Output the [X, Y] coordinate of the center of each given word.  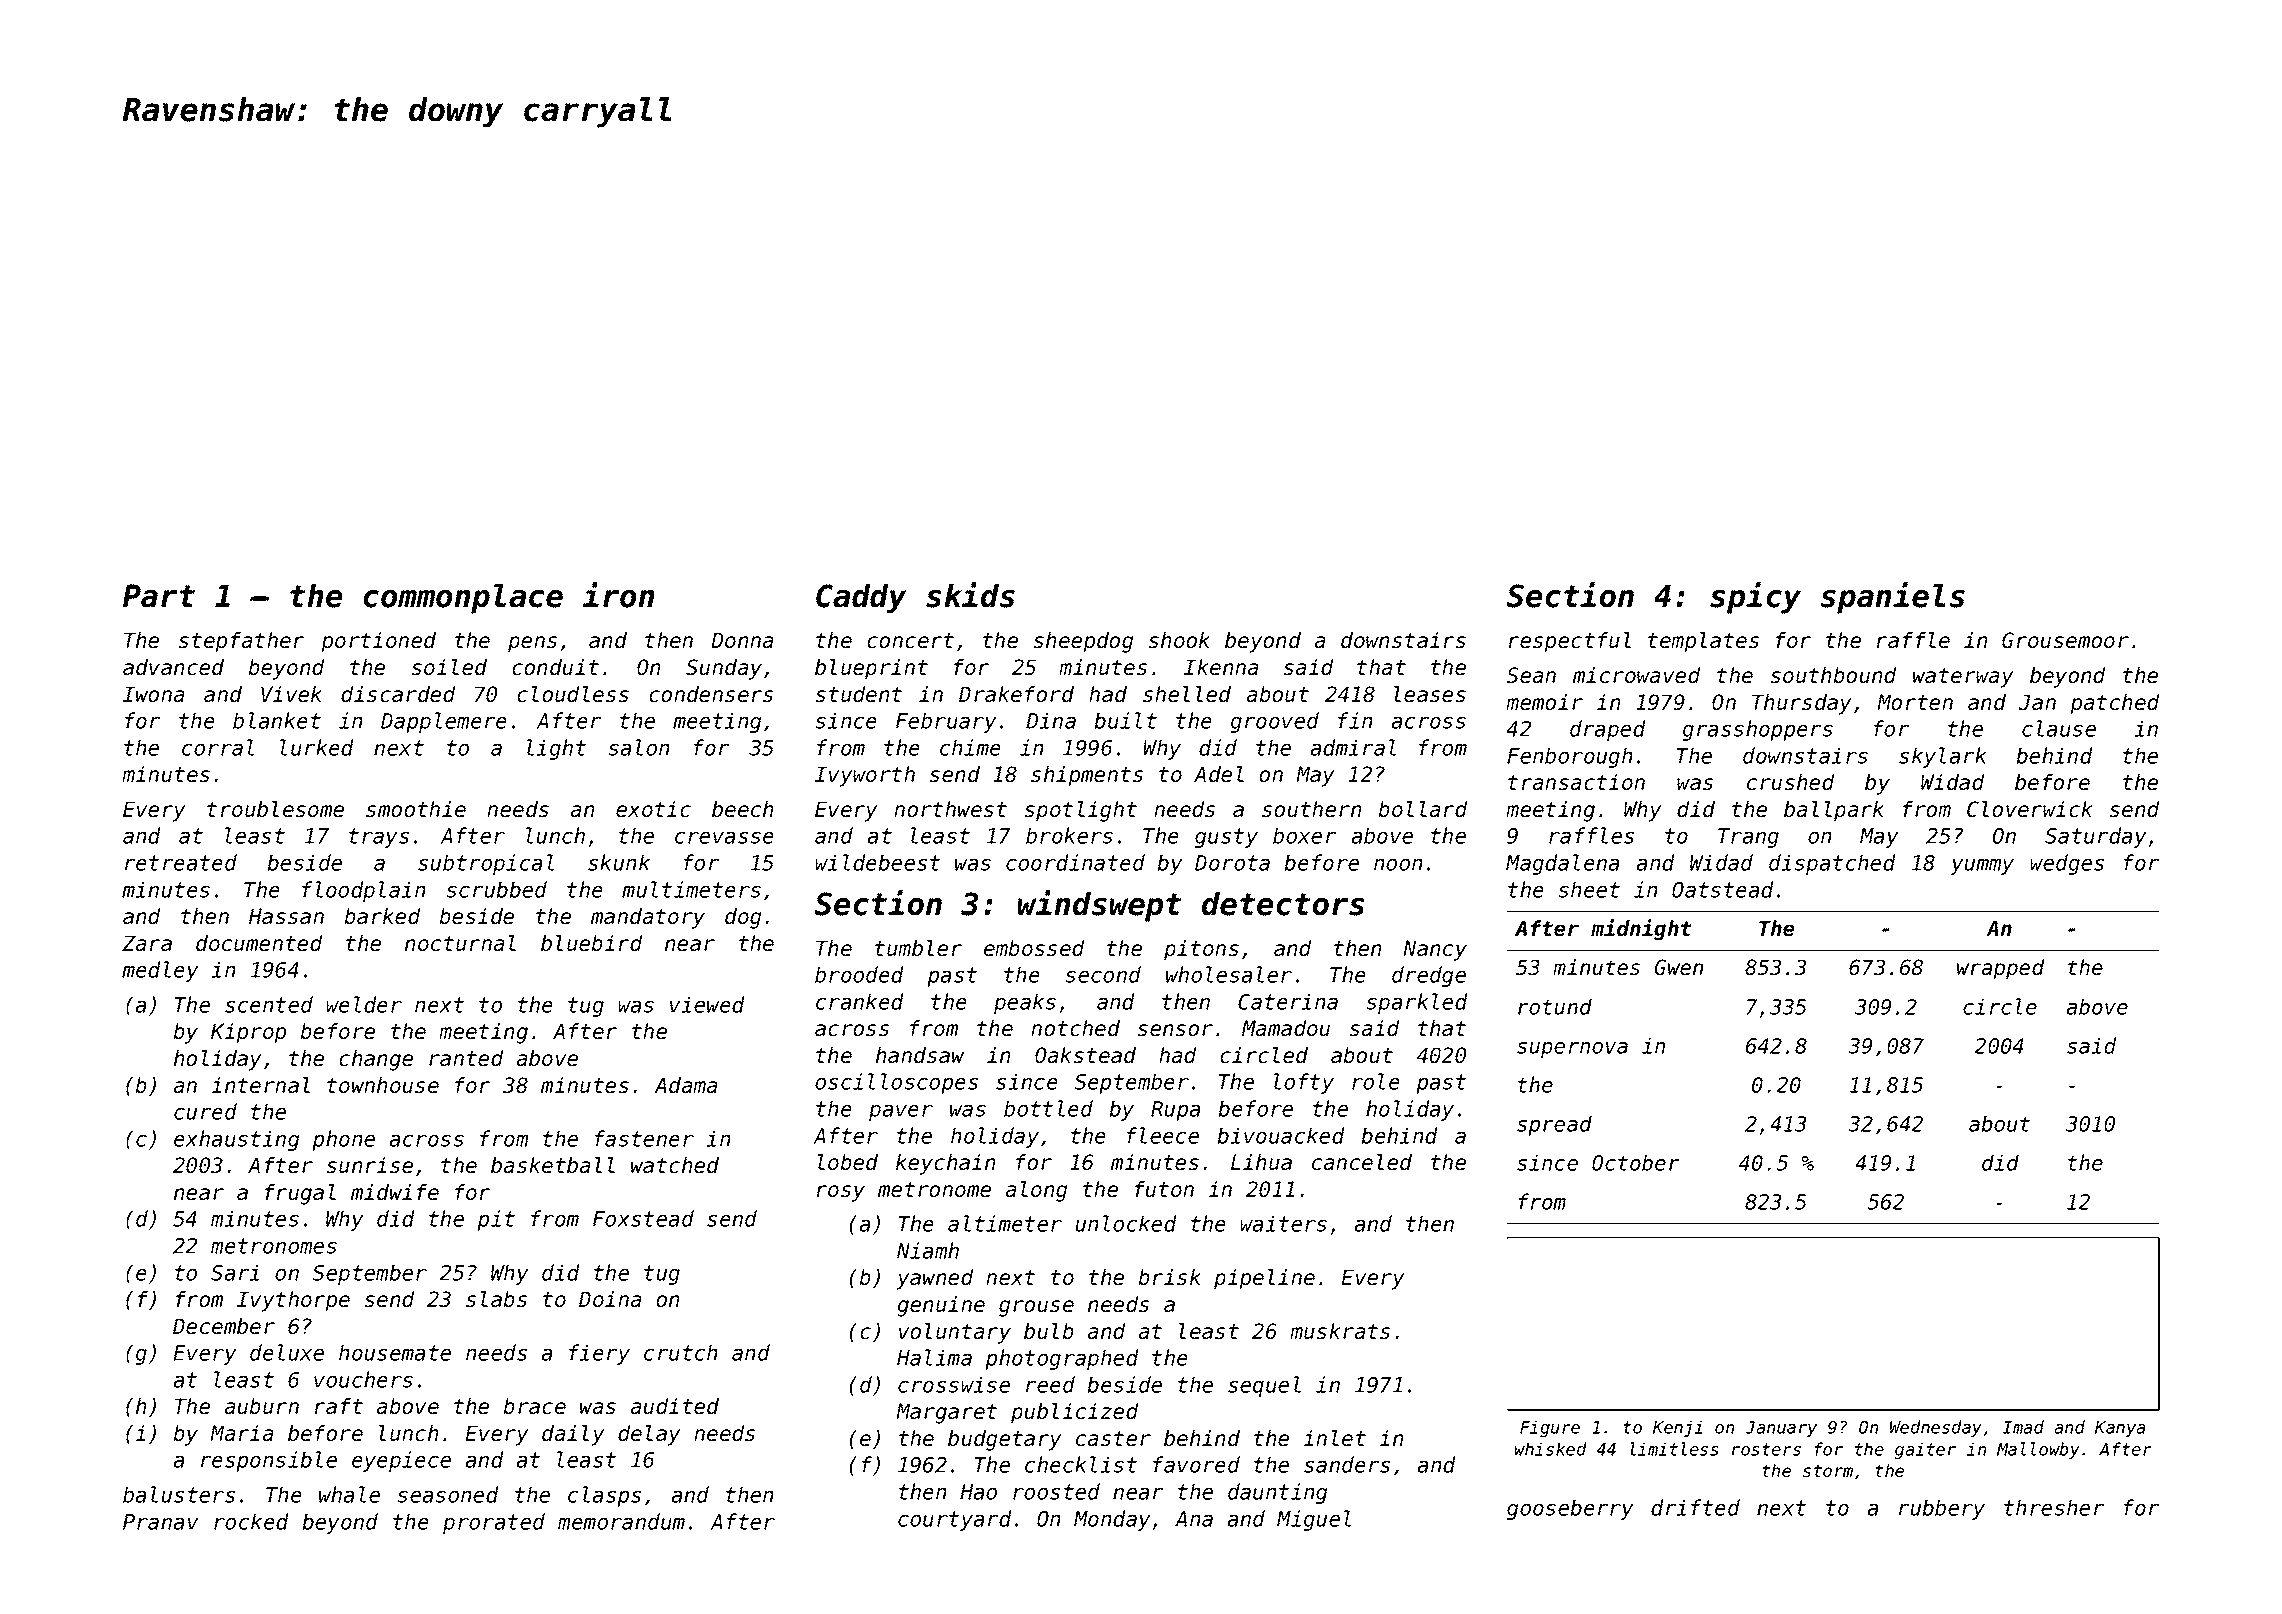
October [1636, 1162]
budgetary [1004, 1440]
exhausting [236, 1140]
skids [970, 595]
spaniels [1893, 598]
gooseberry [1570, 1509]
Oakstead [1085, 1055]
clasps [604, 1496]
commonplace [463, 599]
